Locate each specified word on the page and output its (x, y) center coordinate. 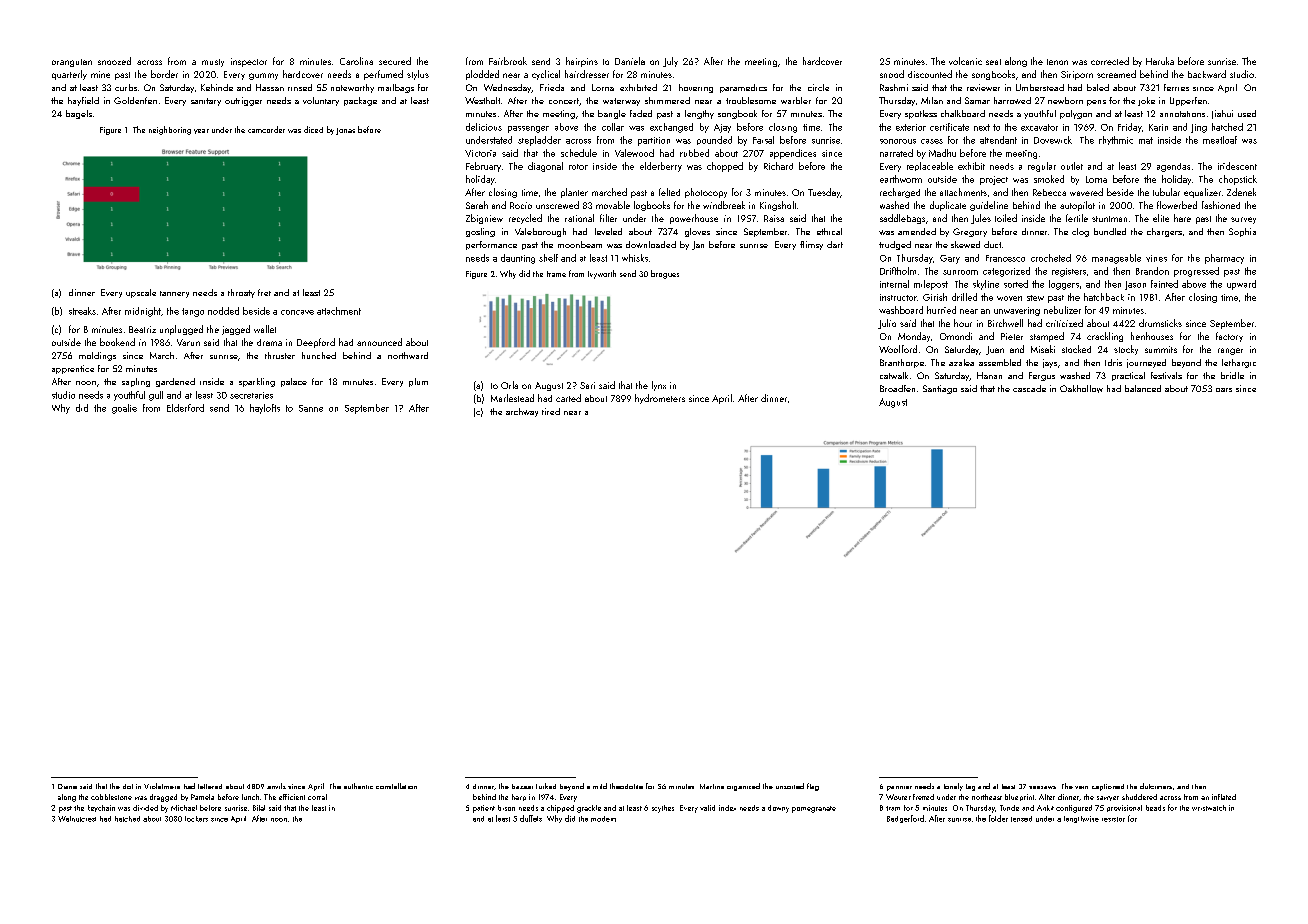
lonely (953, 787)
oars (1224, 390)
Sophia (1242, 232)
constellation (396, 786)
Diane (67, 786)
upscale (141, 293)
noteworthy (352, 88)
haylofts (265, 409)
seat (993, 62)
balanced (1143, 388)
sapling (136, 382)
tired (551, 411)
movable (613, 205)
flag (813, 787)
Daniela (630, 61)
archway (522, 412)
